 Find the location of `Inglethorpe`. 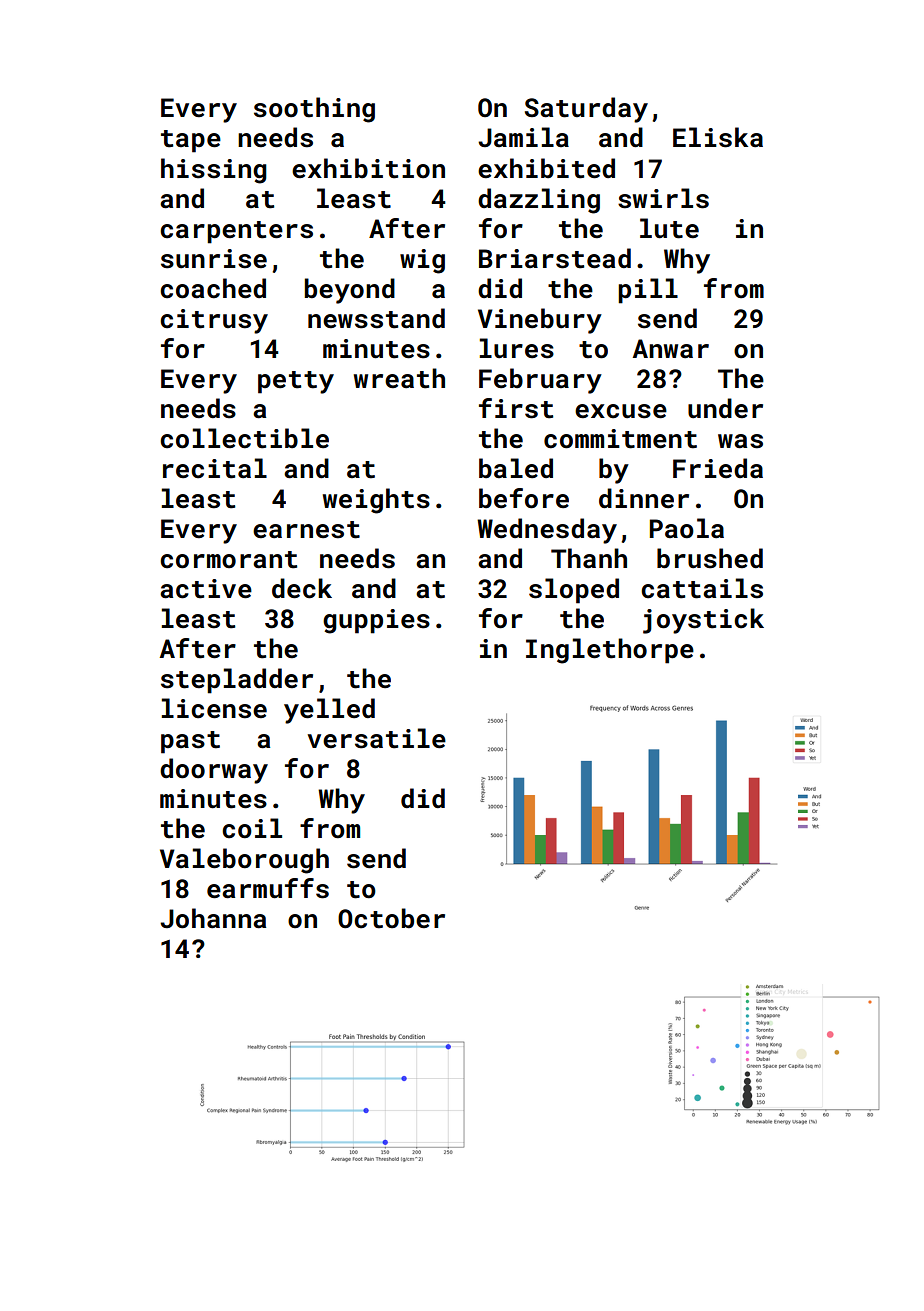

Inglethorpe is located at coordinates (610, 651).
